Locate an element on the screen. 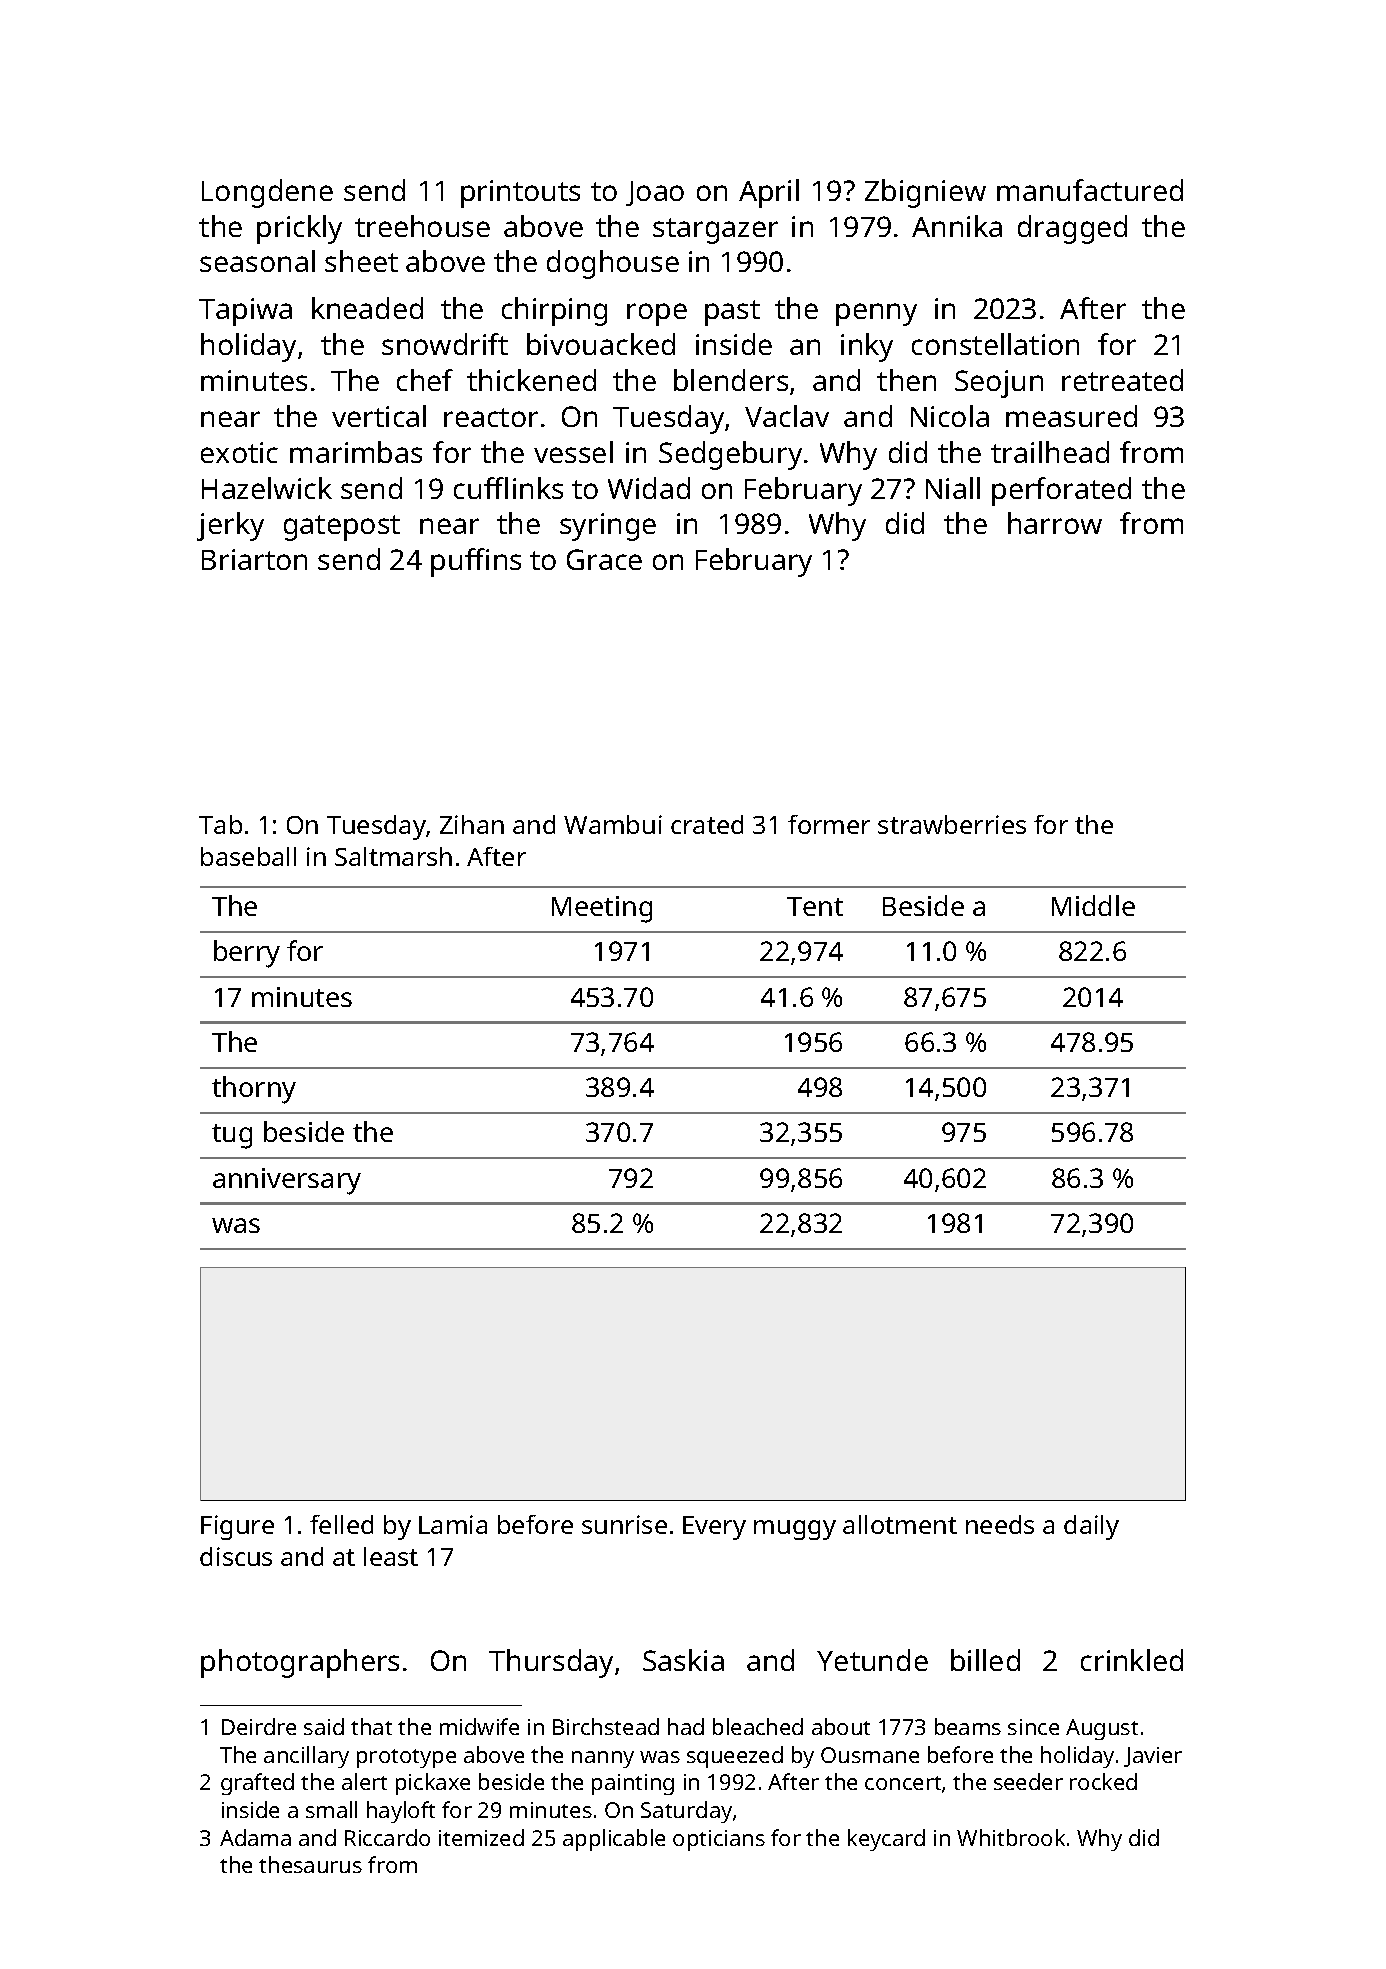  Grace is located at coordinates (604, 559).
